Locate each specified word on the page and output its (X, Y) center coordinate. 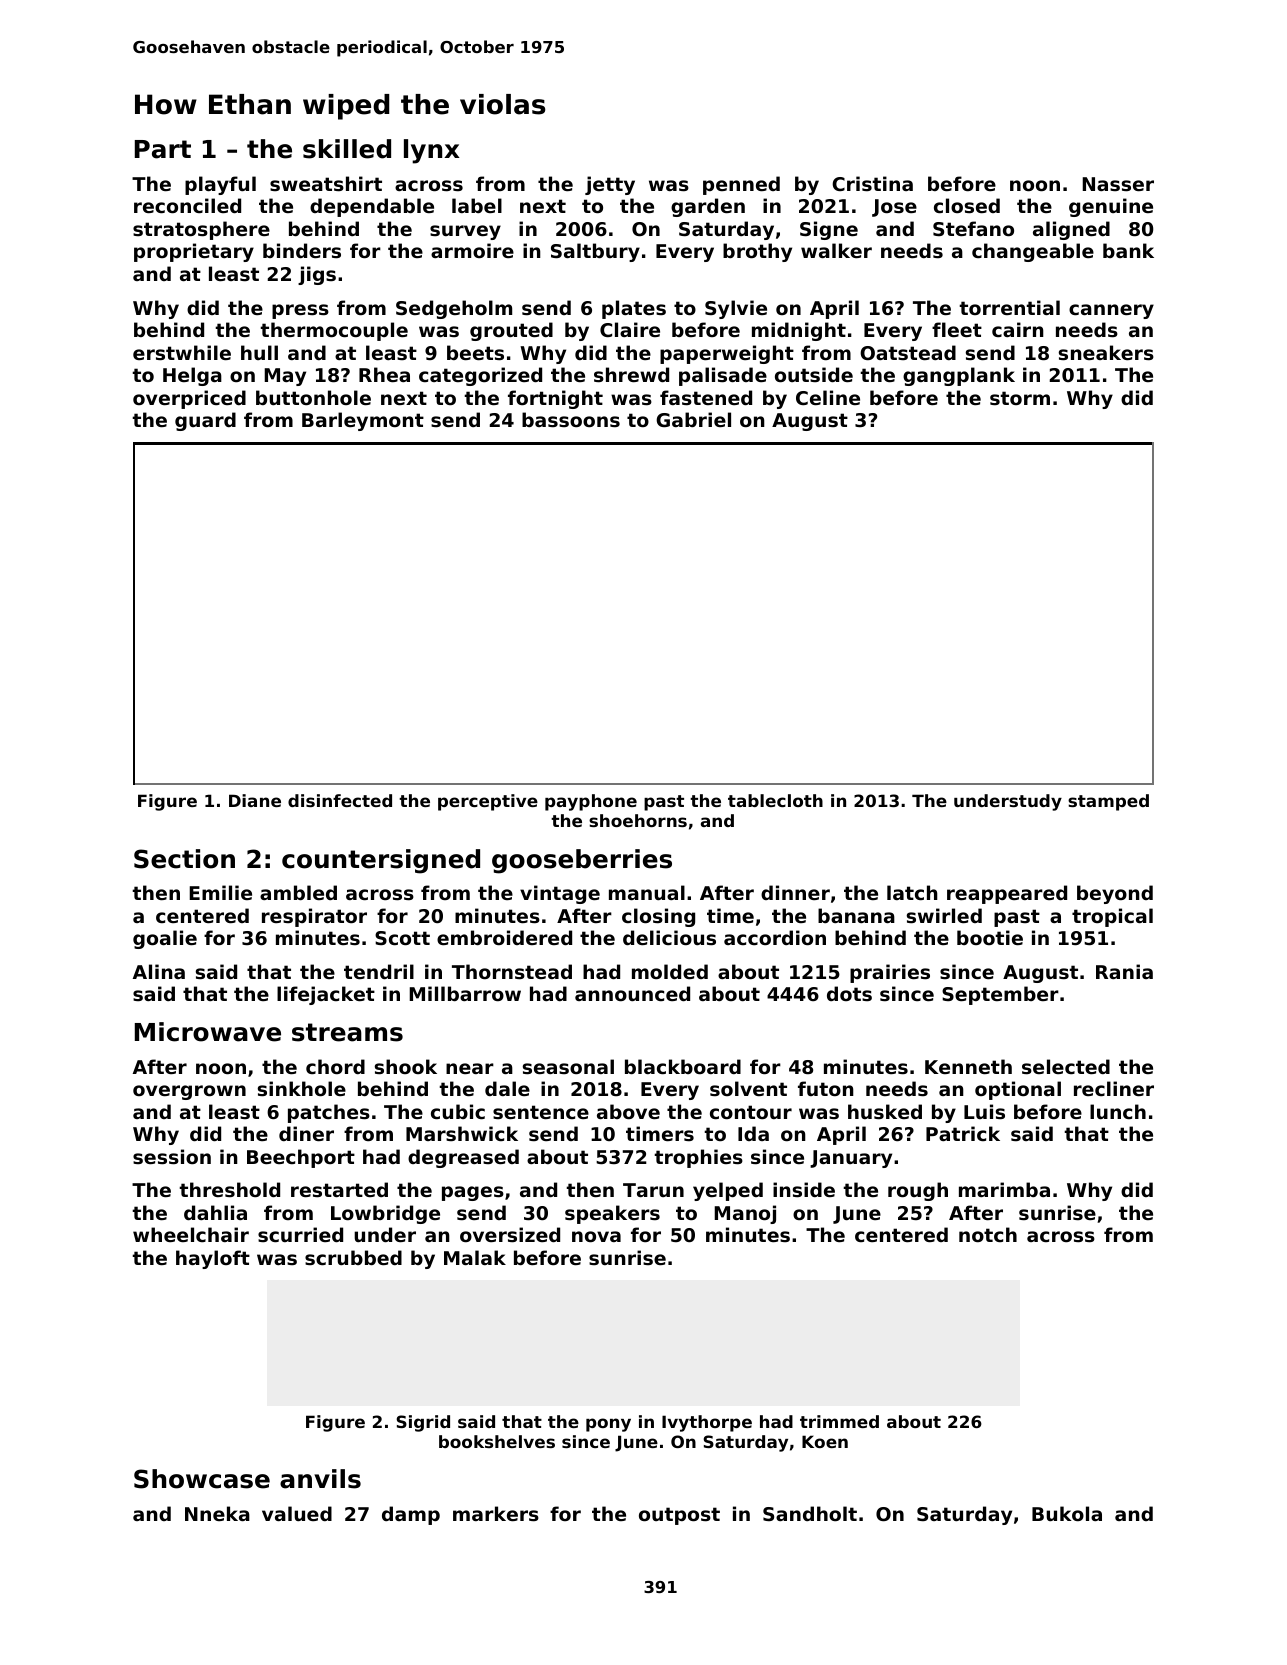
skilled (347, 149)
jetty (610, 185)
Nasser (1118, 184)
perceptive (488, 802)
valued (297, 1513)
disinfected (340, 800)
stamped (1108, 802)
